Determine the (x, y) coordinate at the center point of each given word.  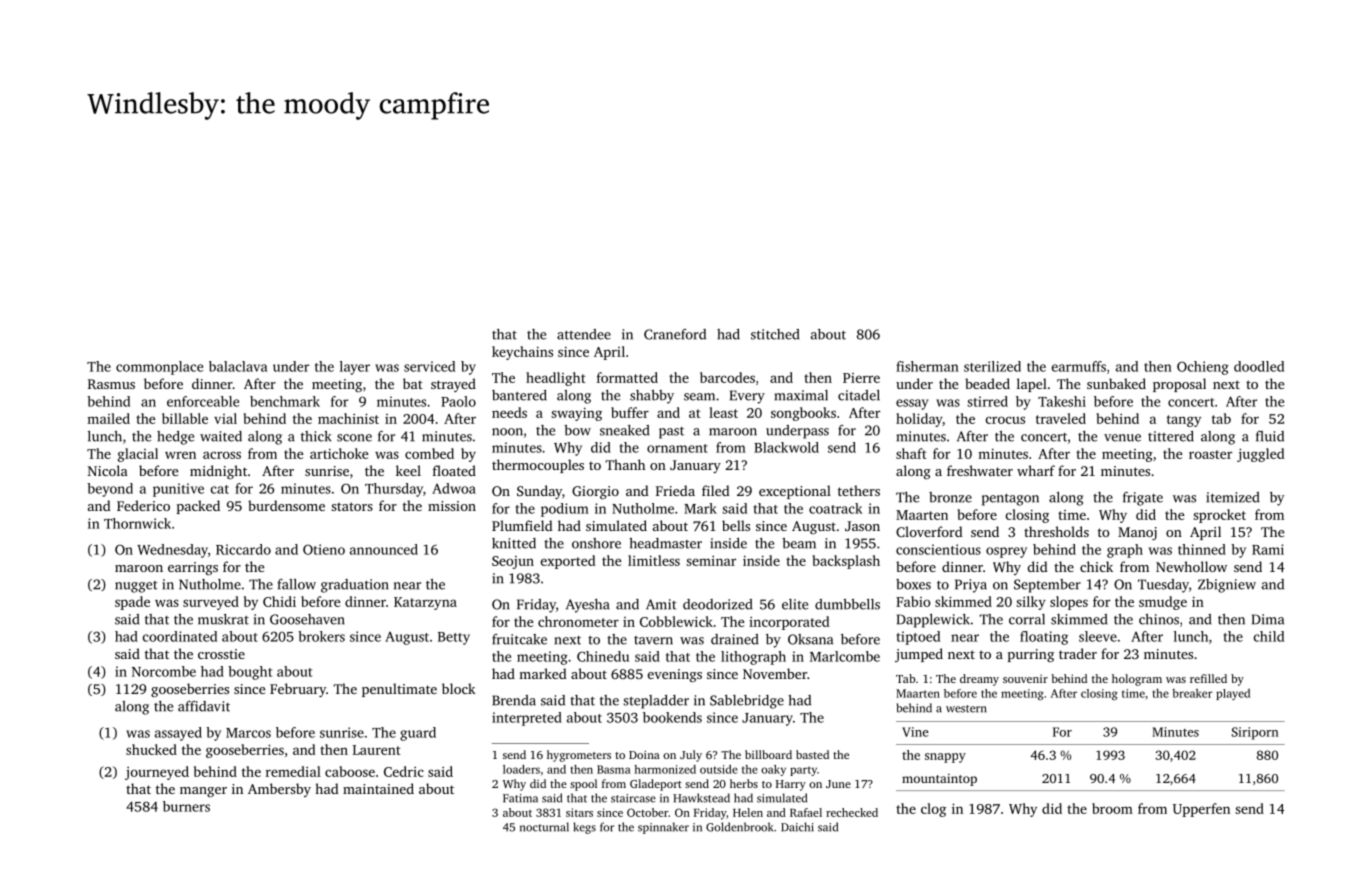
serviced (429, 366)
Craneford (675, 334)
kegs (584, 828)
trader (1078, 653)
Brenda (514, 700)
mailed (108, 418)
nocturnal (544, 827)
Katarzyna (425, 603)
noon (507, 432)
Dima (1268, 619)
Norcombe (164, 671)
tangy (1184, 421)
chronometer (578, 621)
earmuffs (1079, 366)
